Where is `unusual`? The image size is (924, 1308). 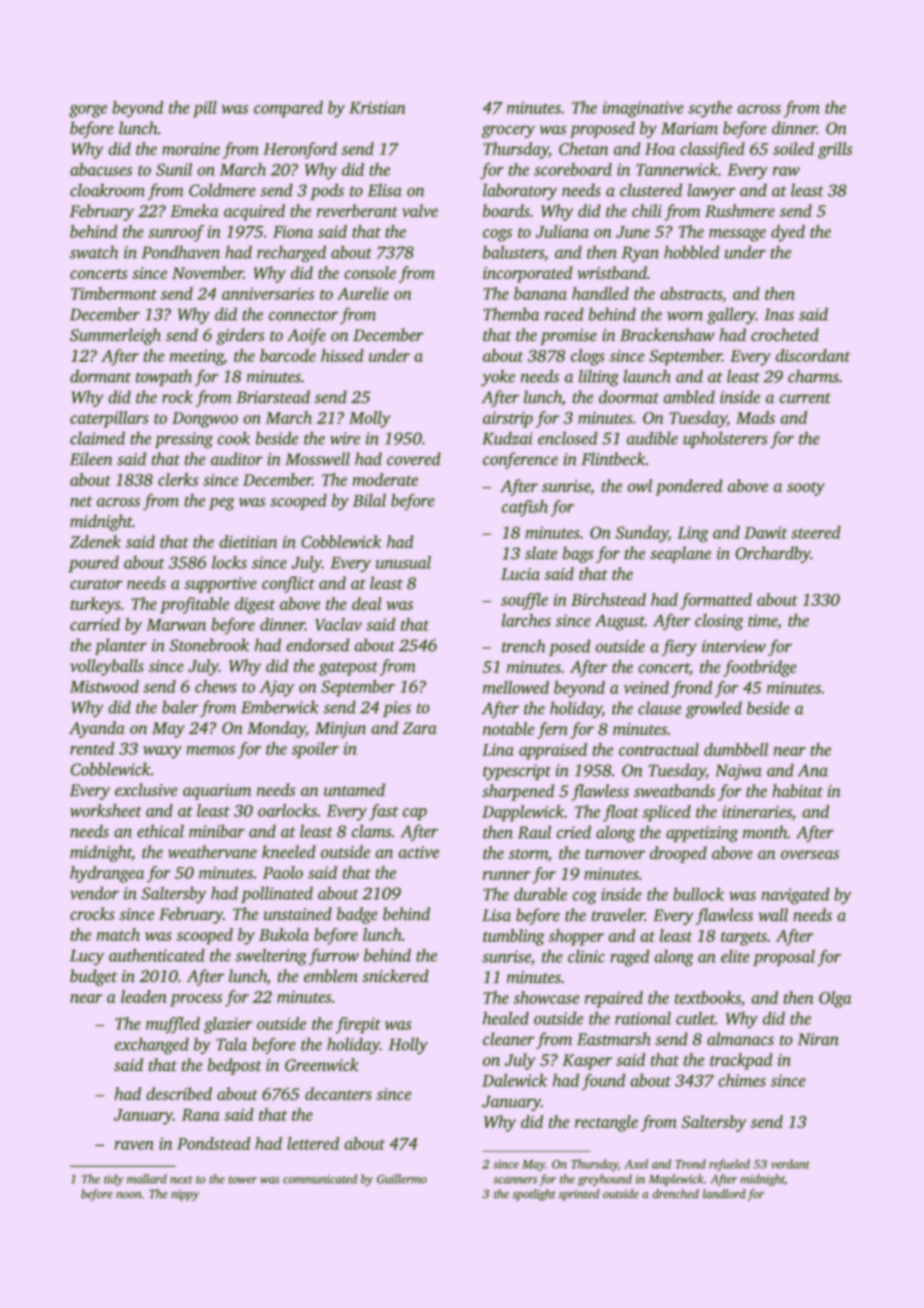
unusual is located at coordinates (403, 562).
